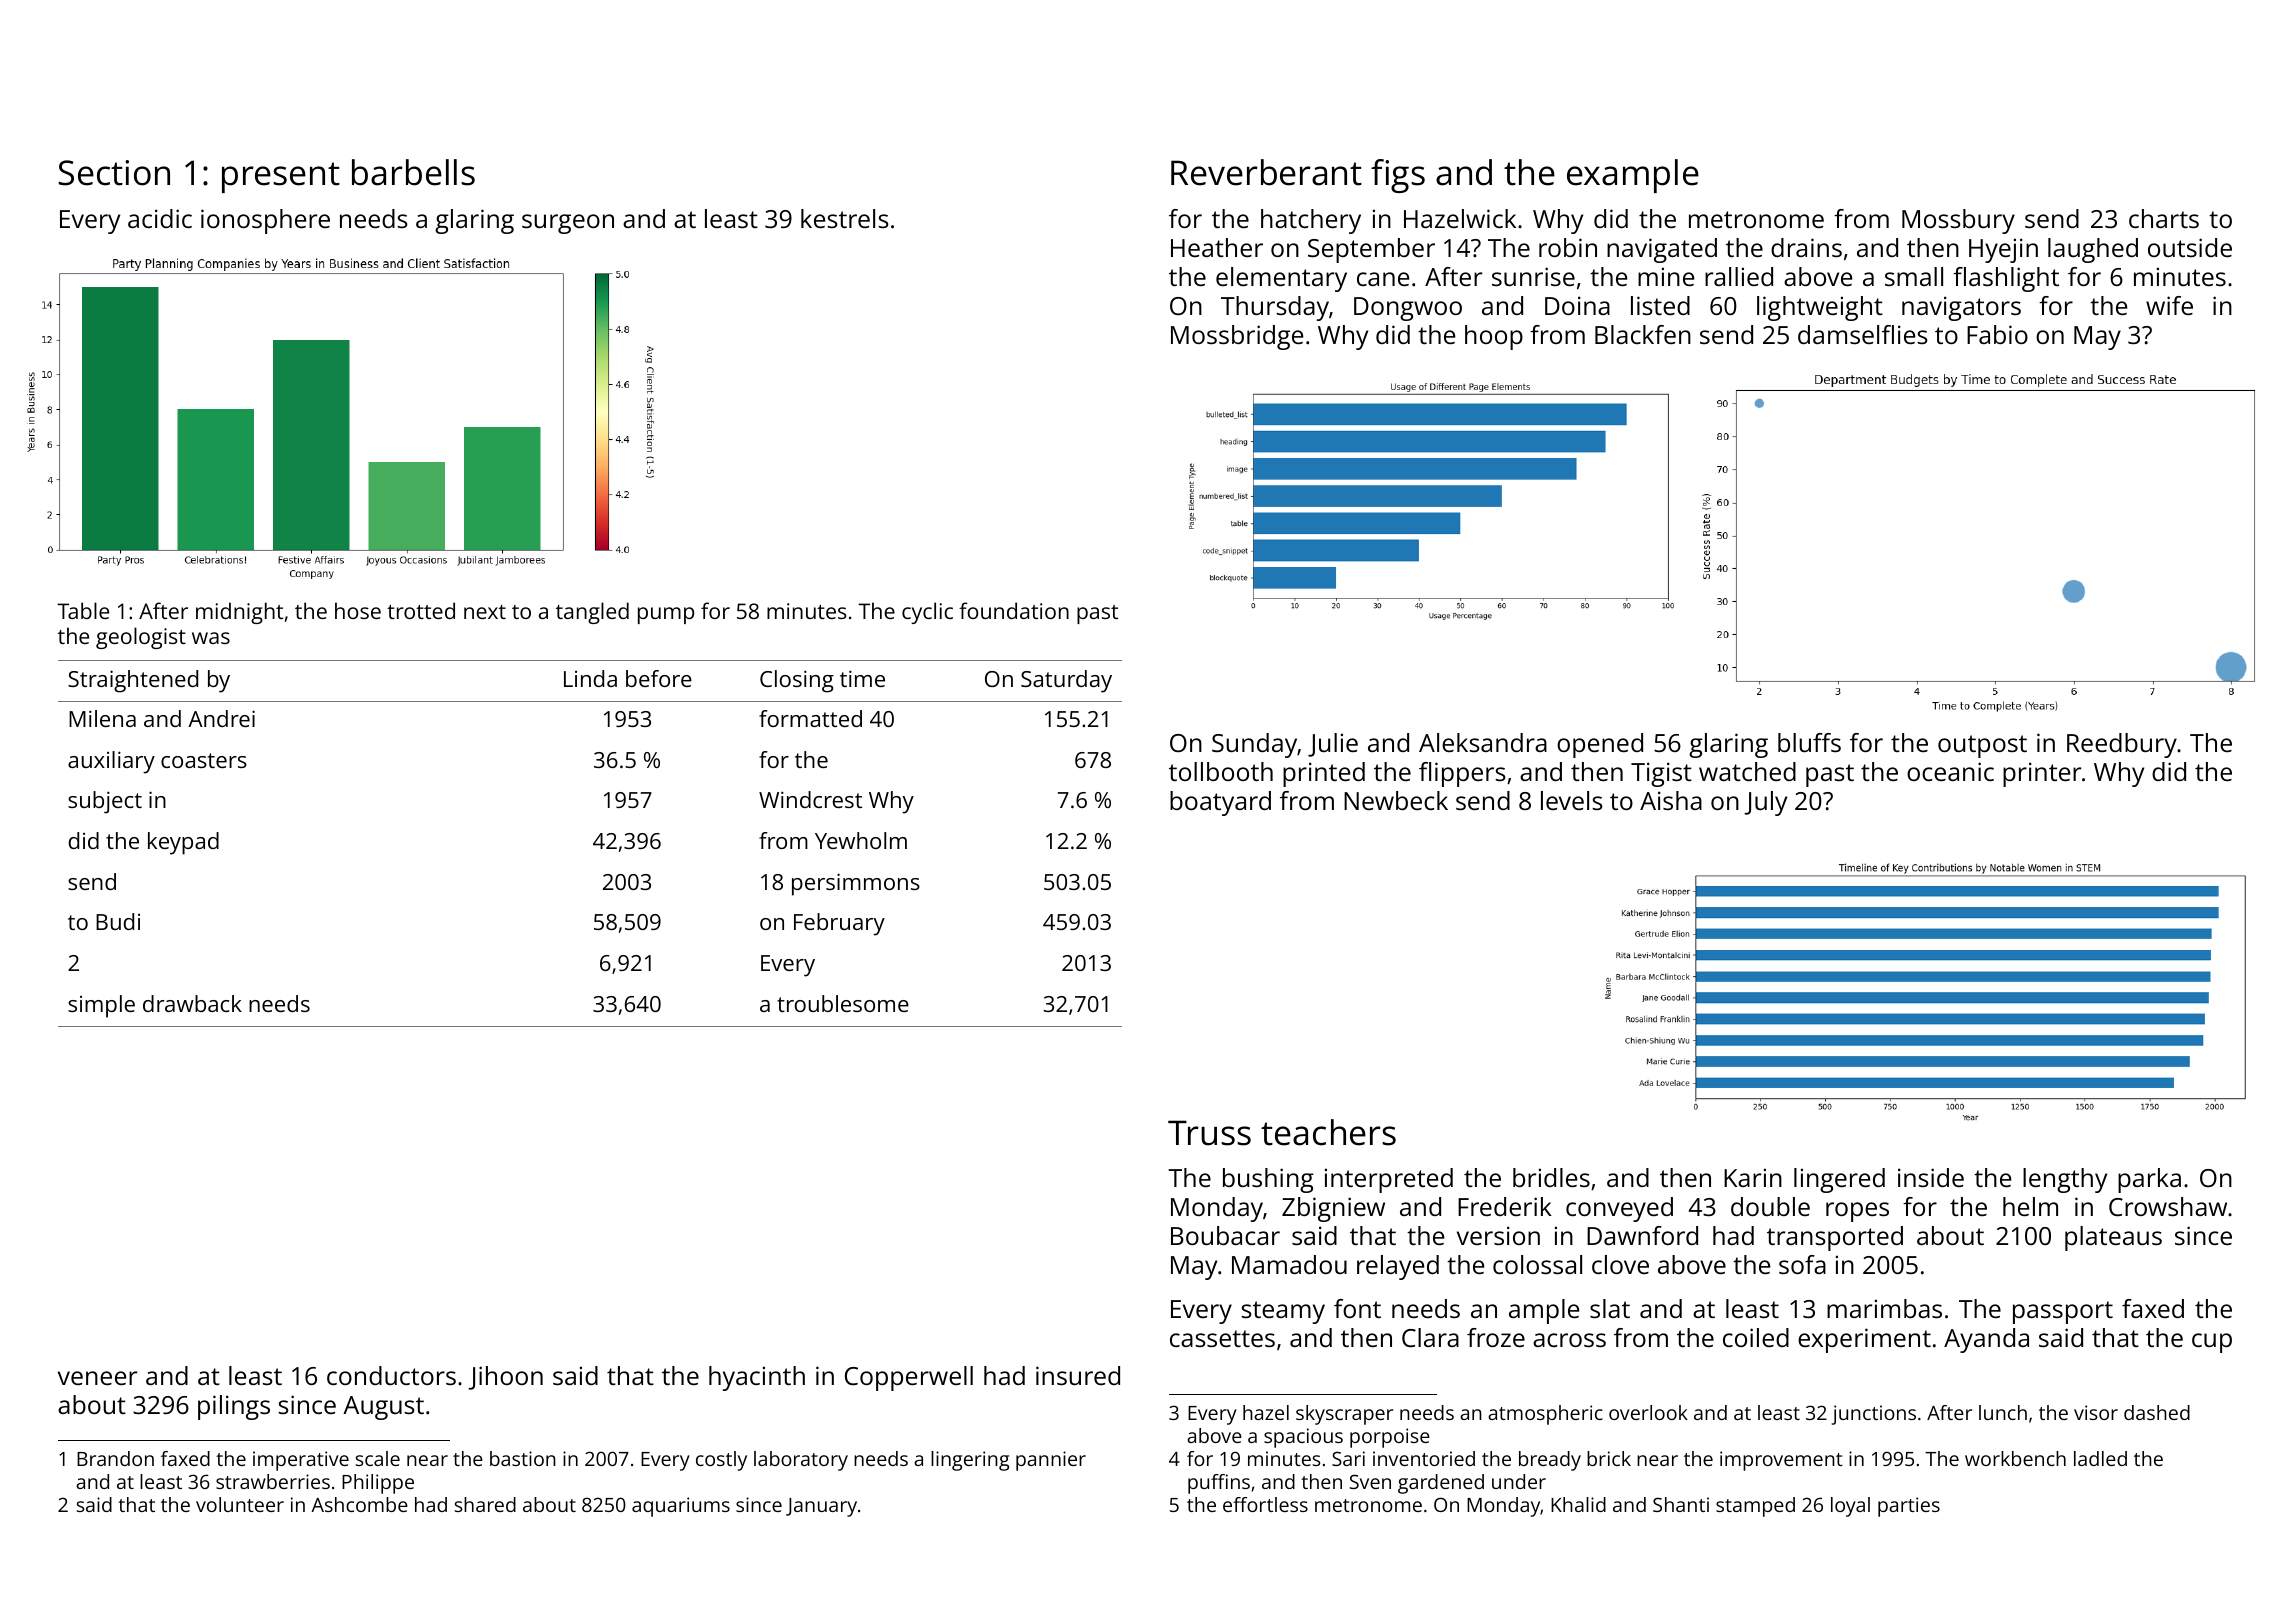  I want to click on ladled, so click(2100, 1458).
